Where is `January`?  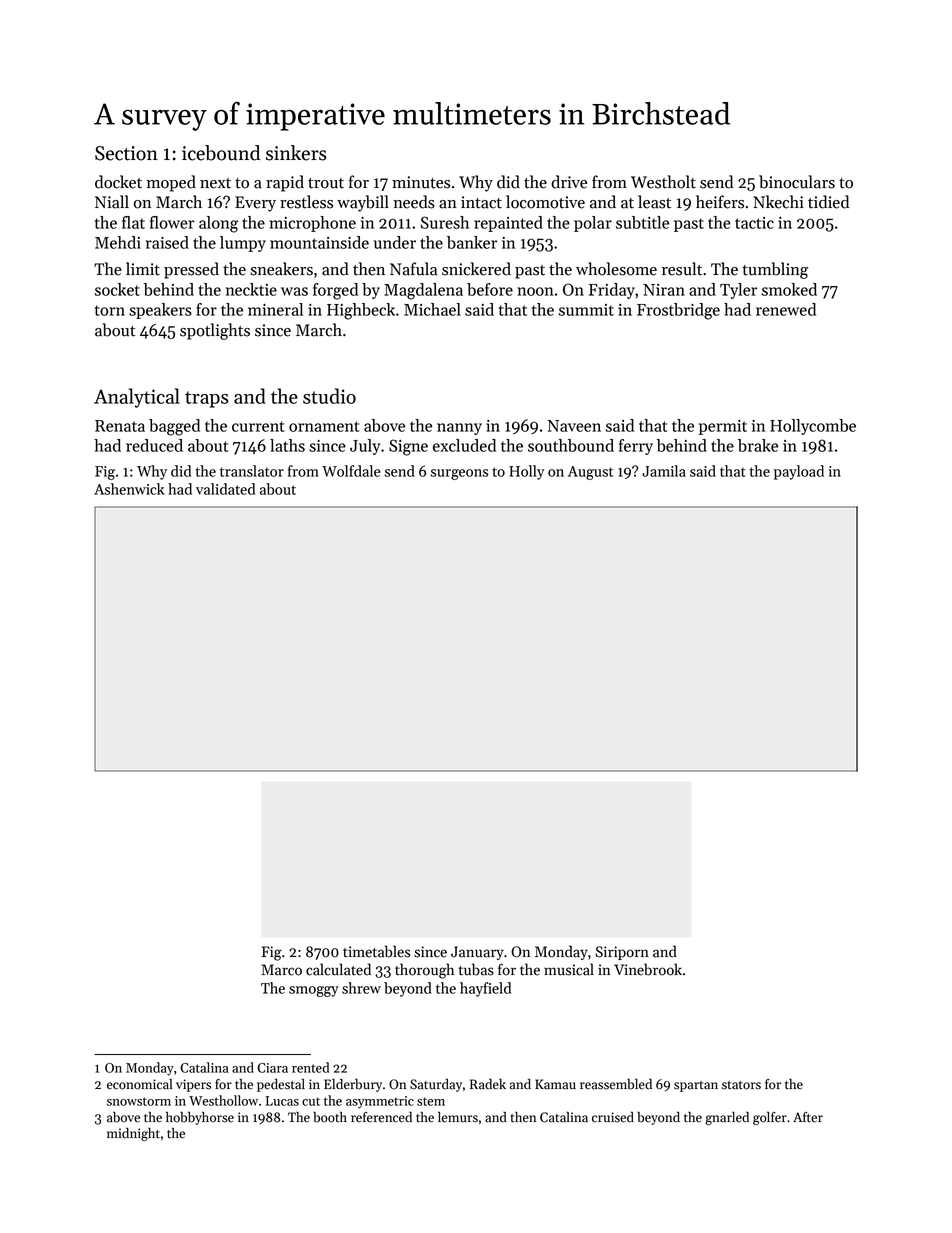
January is located at coordinates (477, 953).
